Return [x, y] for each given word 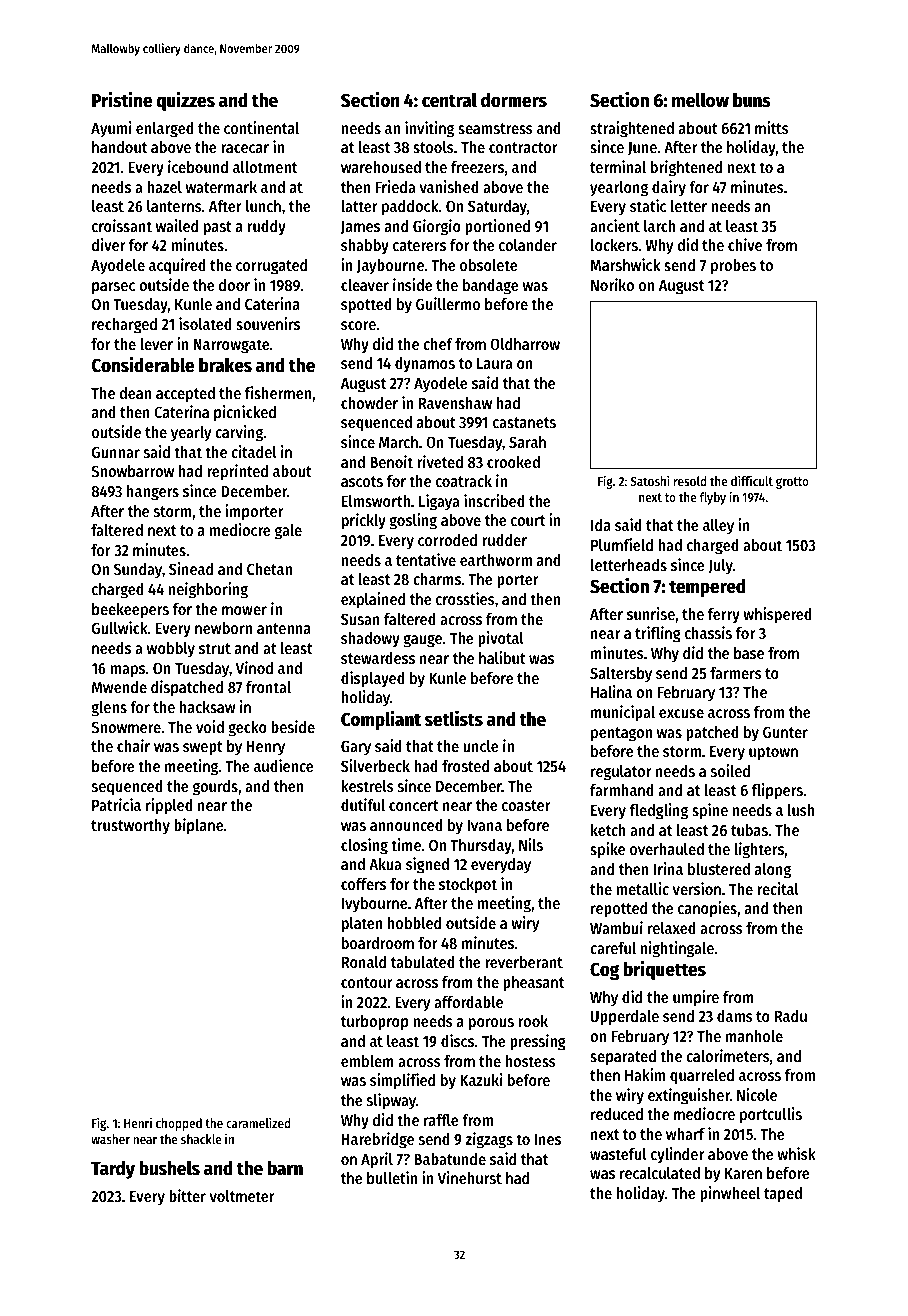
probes [733, 267]
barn [285, 1168]
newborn [223, 628]
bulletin [392, 1177]
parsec [113, 288]
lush [801, 810]
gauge [422, 641]
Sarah [527, 442]
